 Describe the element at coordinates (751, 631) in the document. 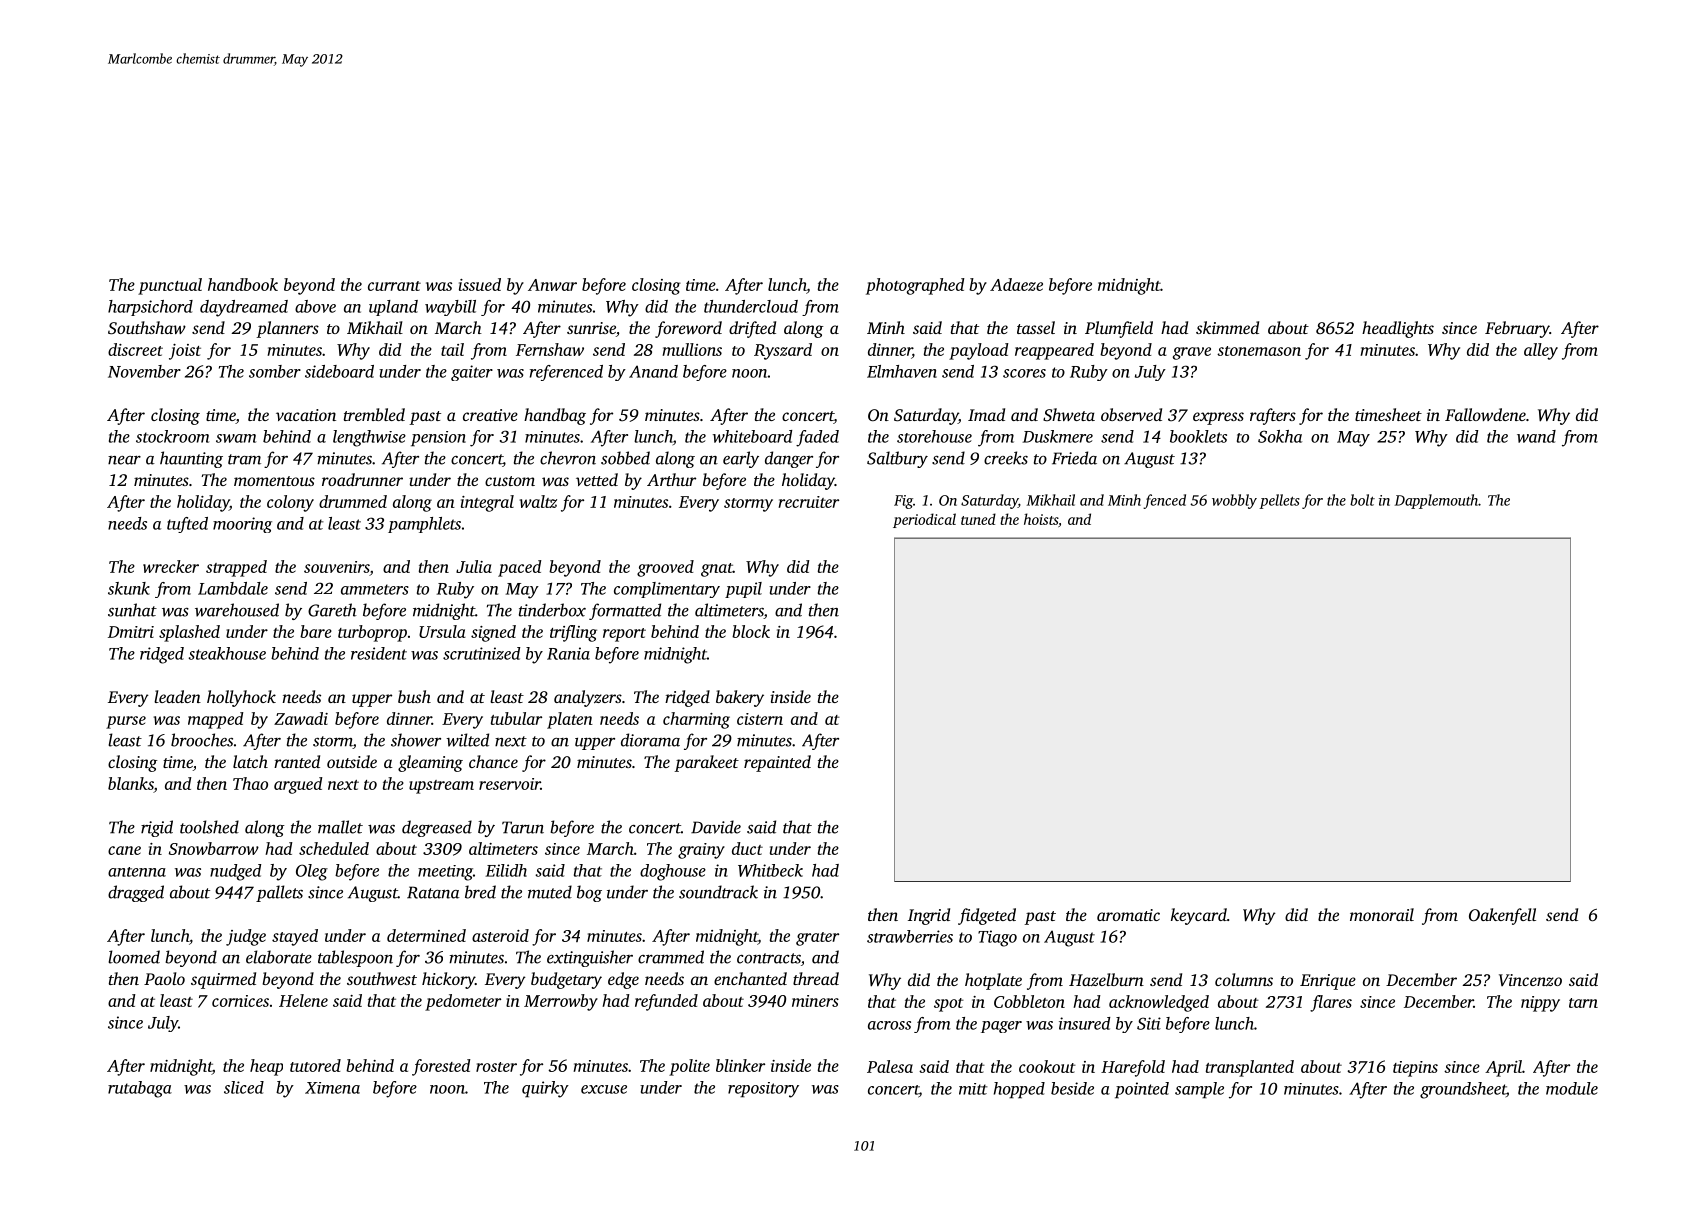

I see `block` at that location.
